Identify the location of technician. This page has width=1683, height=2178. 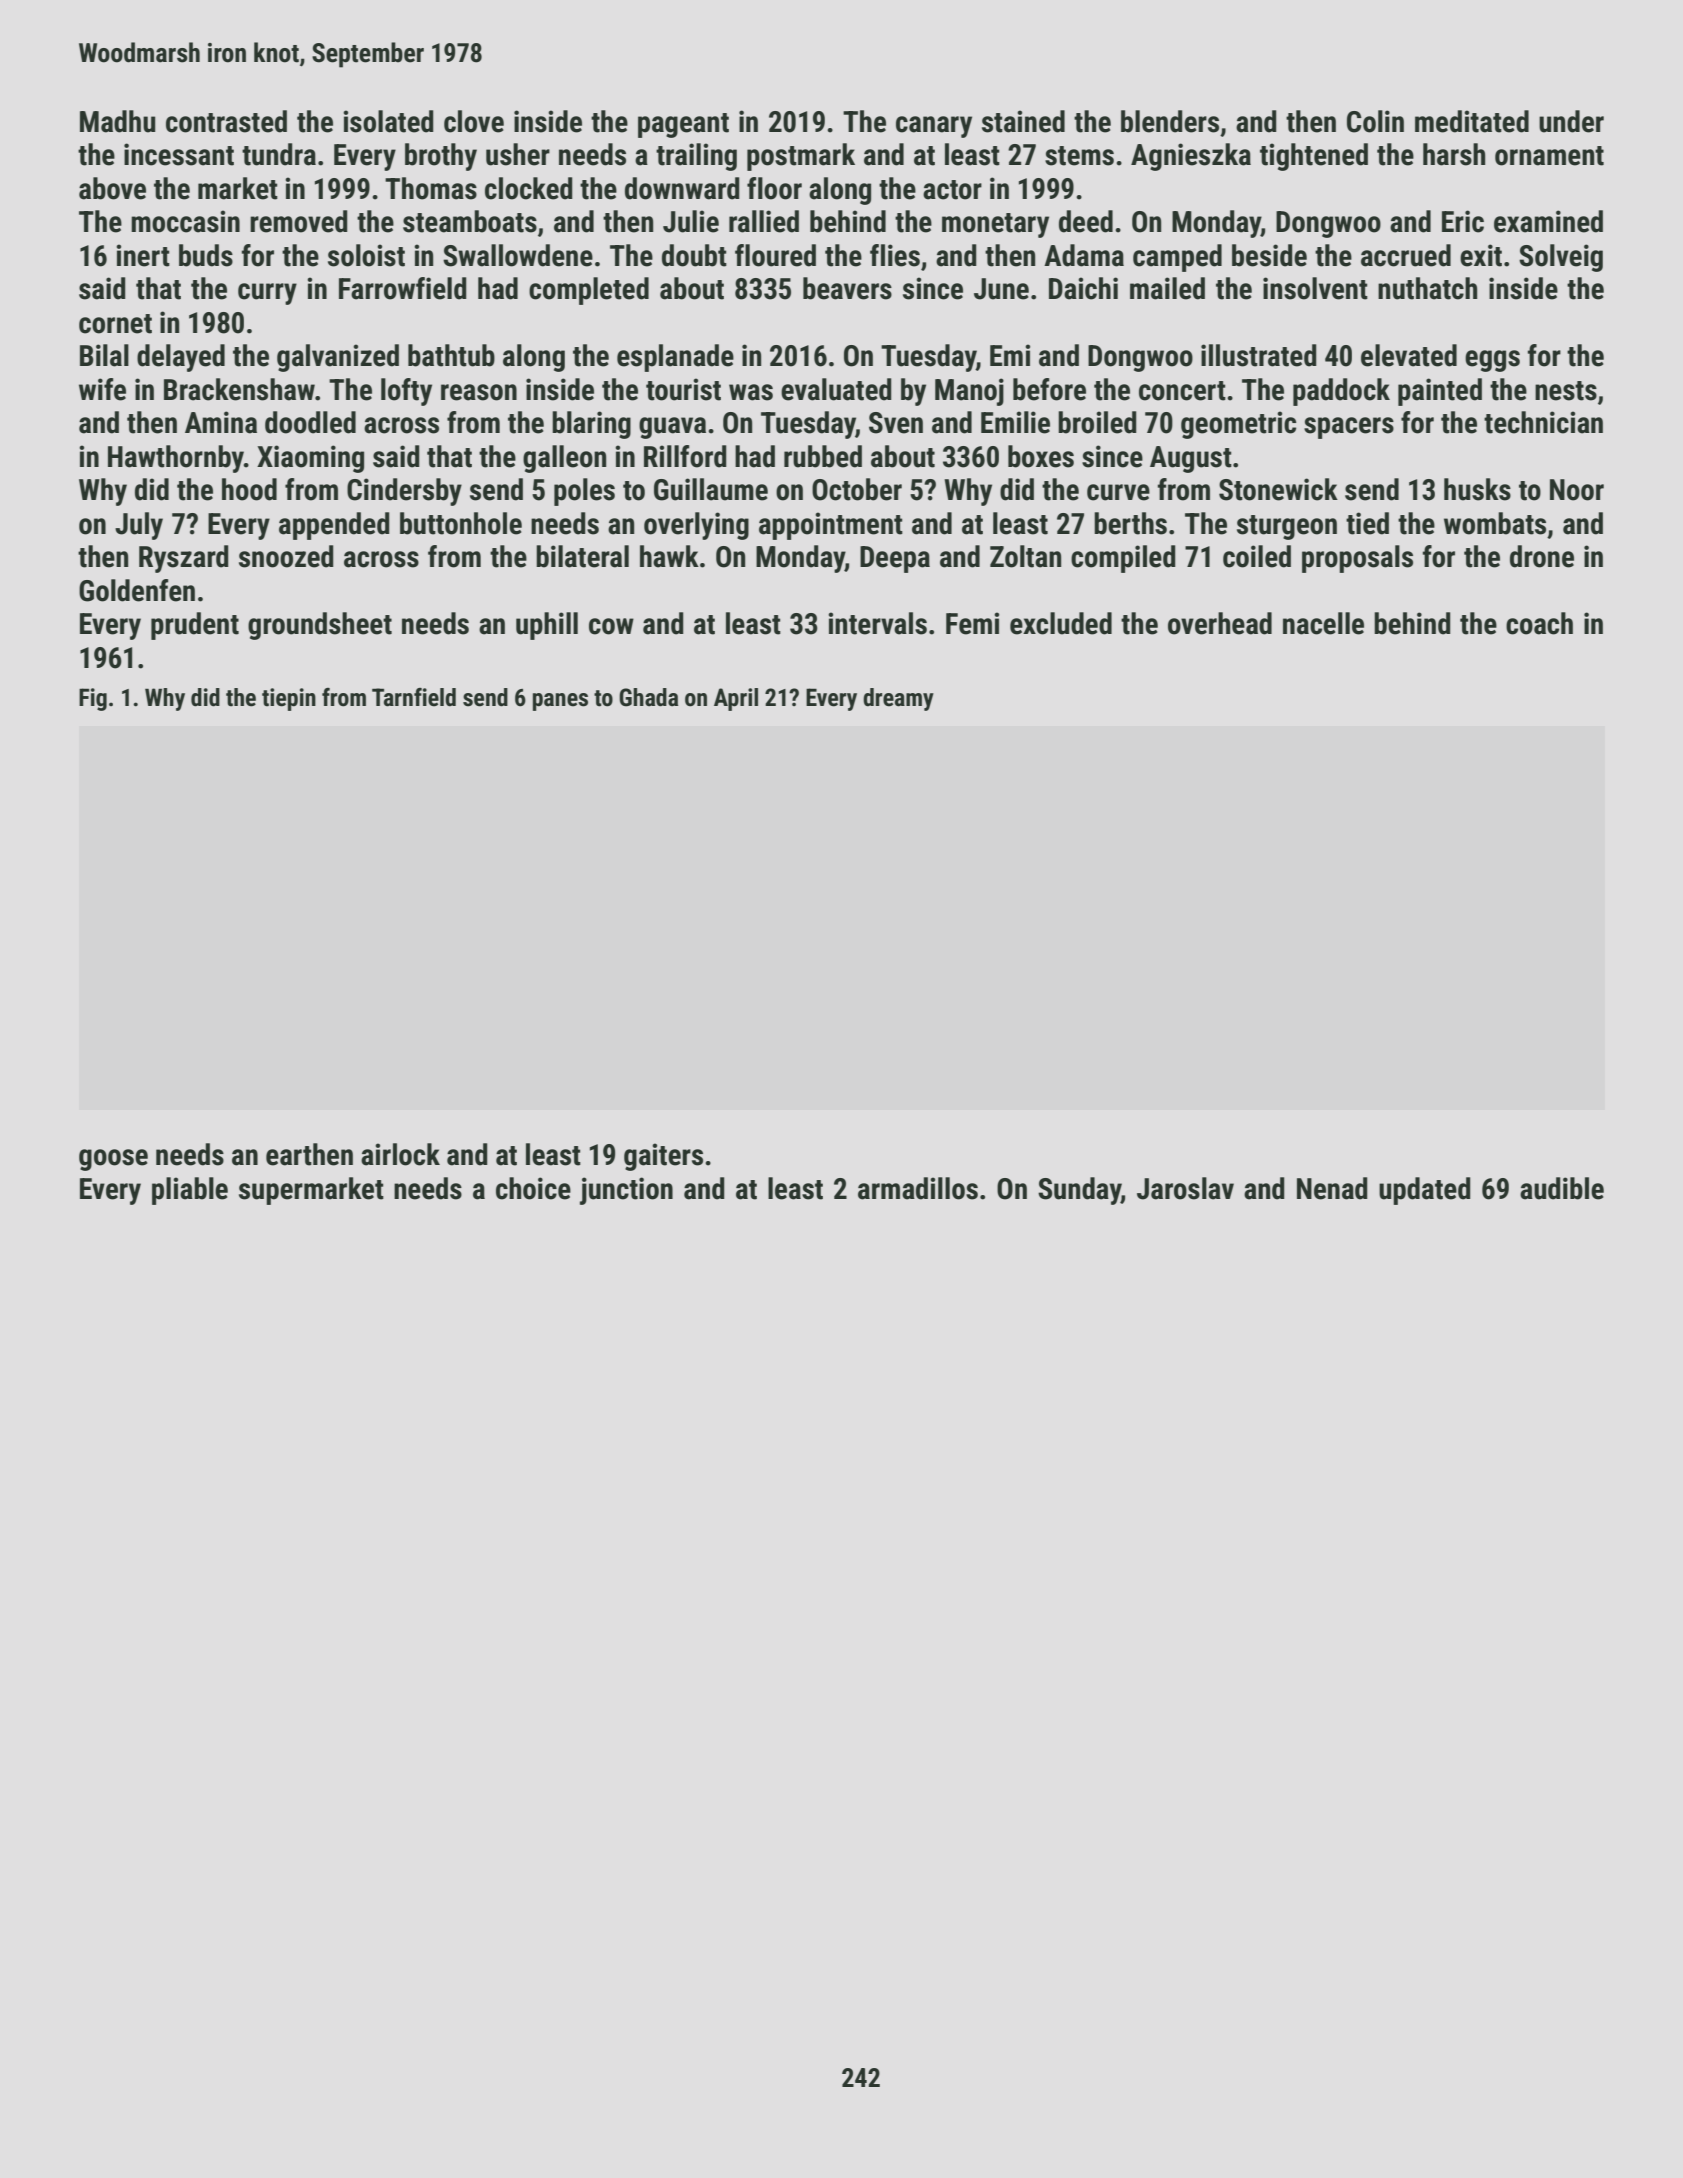
(1543, 422).
